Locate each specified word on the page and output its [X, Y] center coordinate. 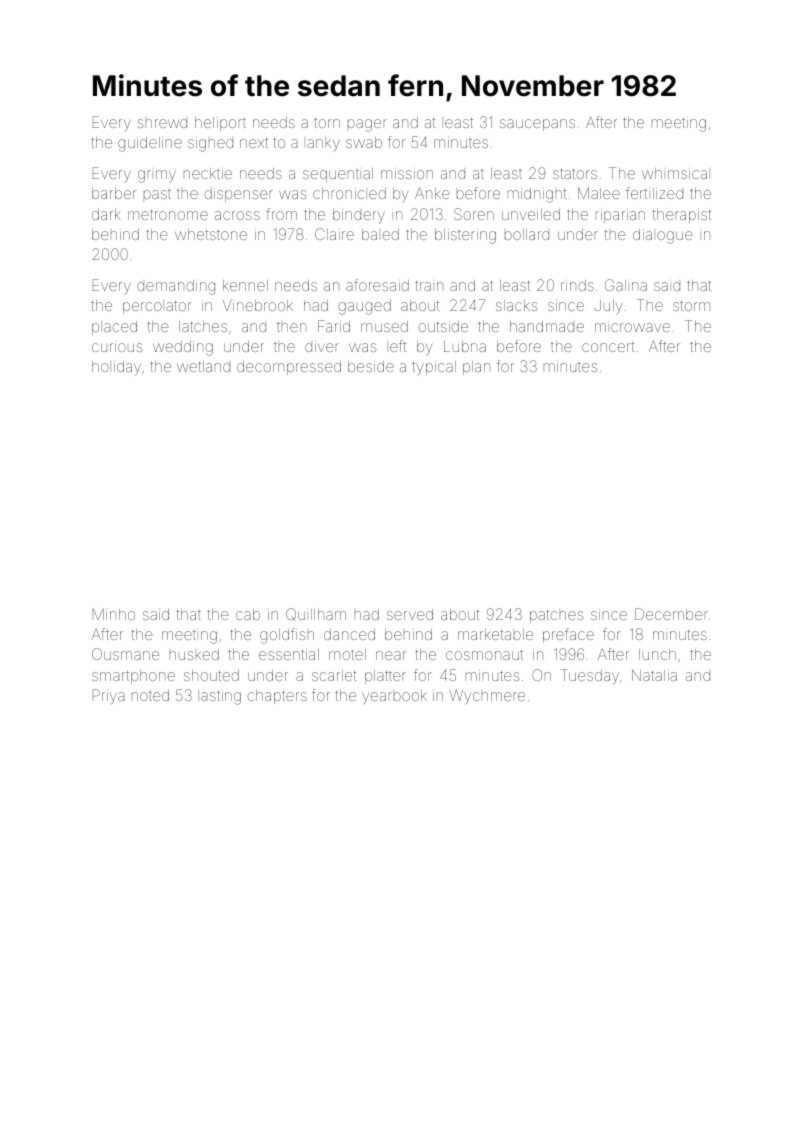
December [671, 614]
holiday [116, 368]
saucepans [537, 125]
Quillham [316, 614]
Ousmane [125, 654]
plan [476, 368]
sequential [338, 175]
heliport [220, 124]
